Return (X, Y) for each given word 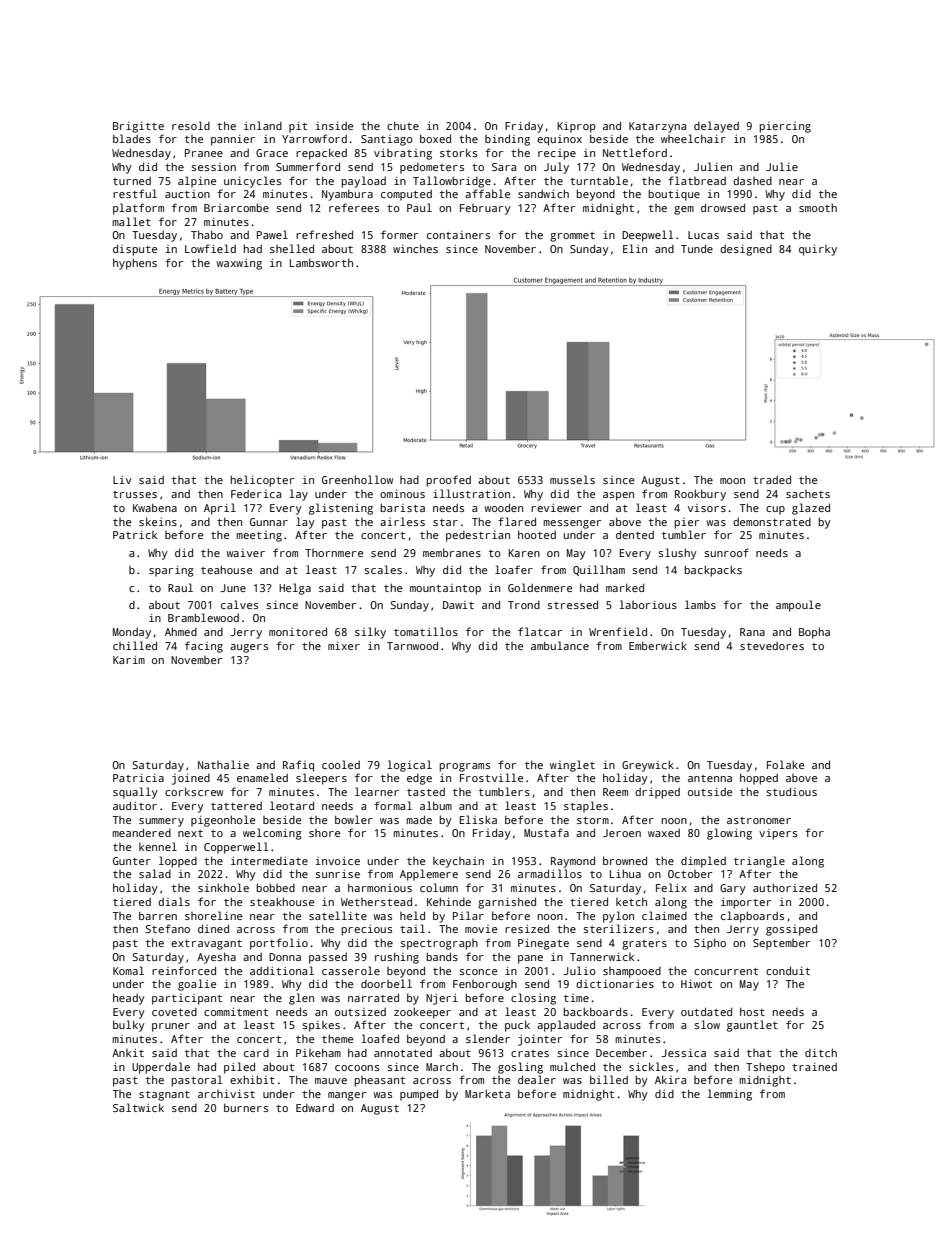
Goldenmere (540, 587)
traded (772, 479)
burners (246, 1107)
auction (187, 194)
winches (415, 248)
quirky (818, 250)
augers (249, 648)
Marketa (487, 1093)
